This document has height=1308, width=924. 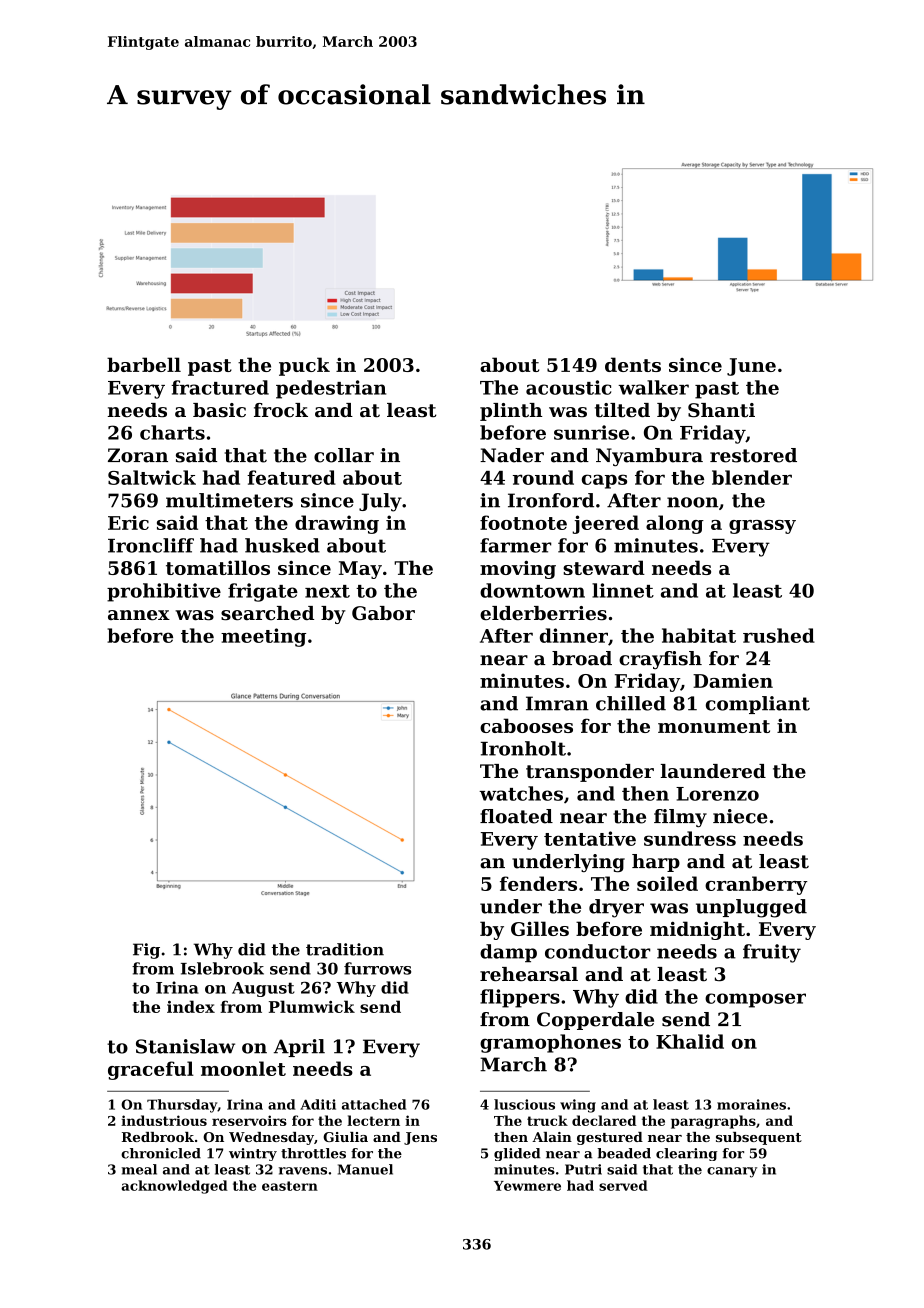 What do you see at coordinates (540, 928) in the document?
I see `Gilles` at bounding box center [540, 928].
